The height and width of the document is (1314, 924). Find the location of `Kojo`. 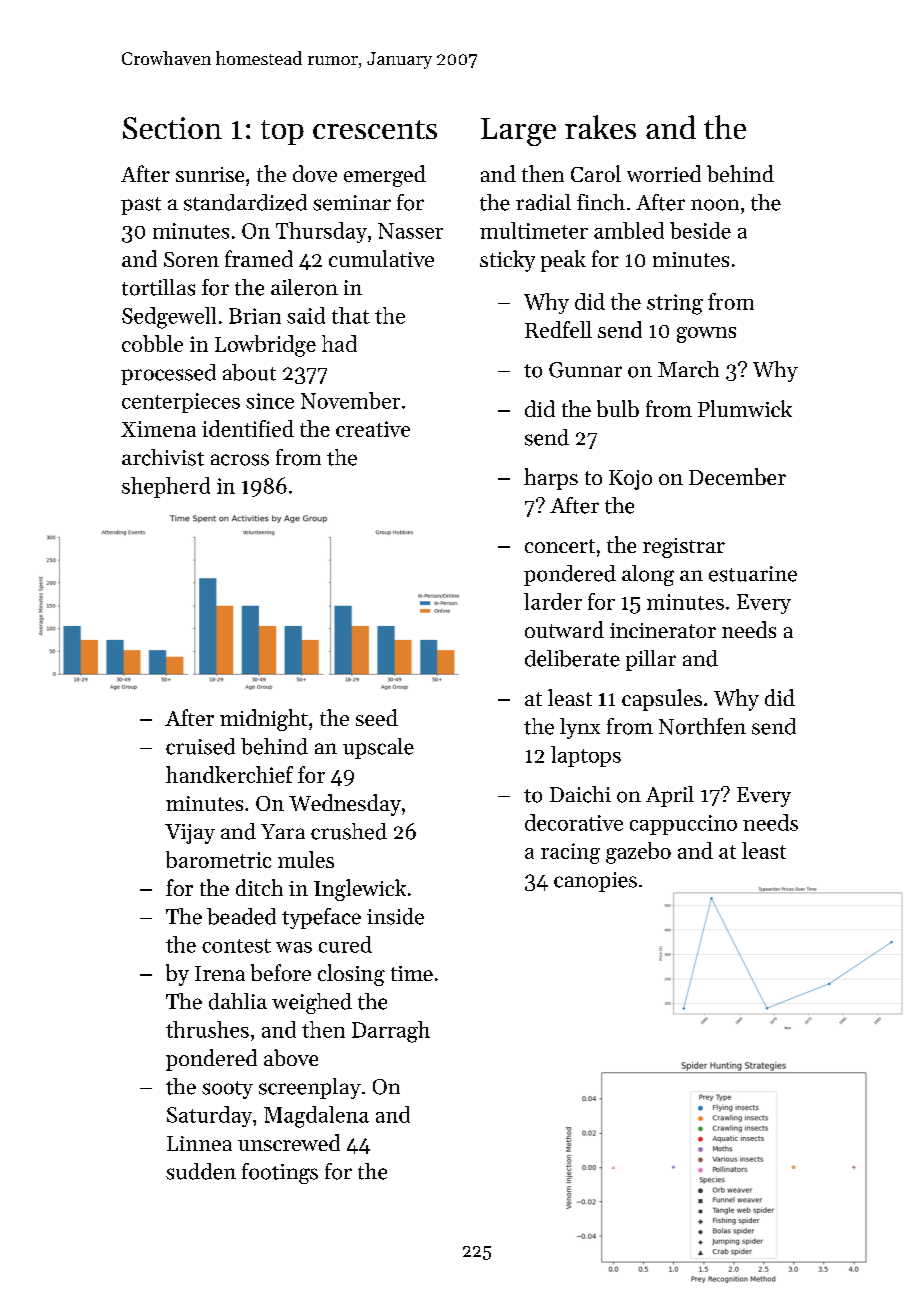

Kojo is located at coordinates (630, 480).
